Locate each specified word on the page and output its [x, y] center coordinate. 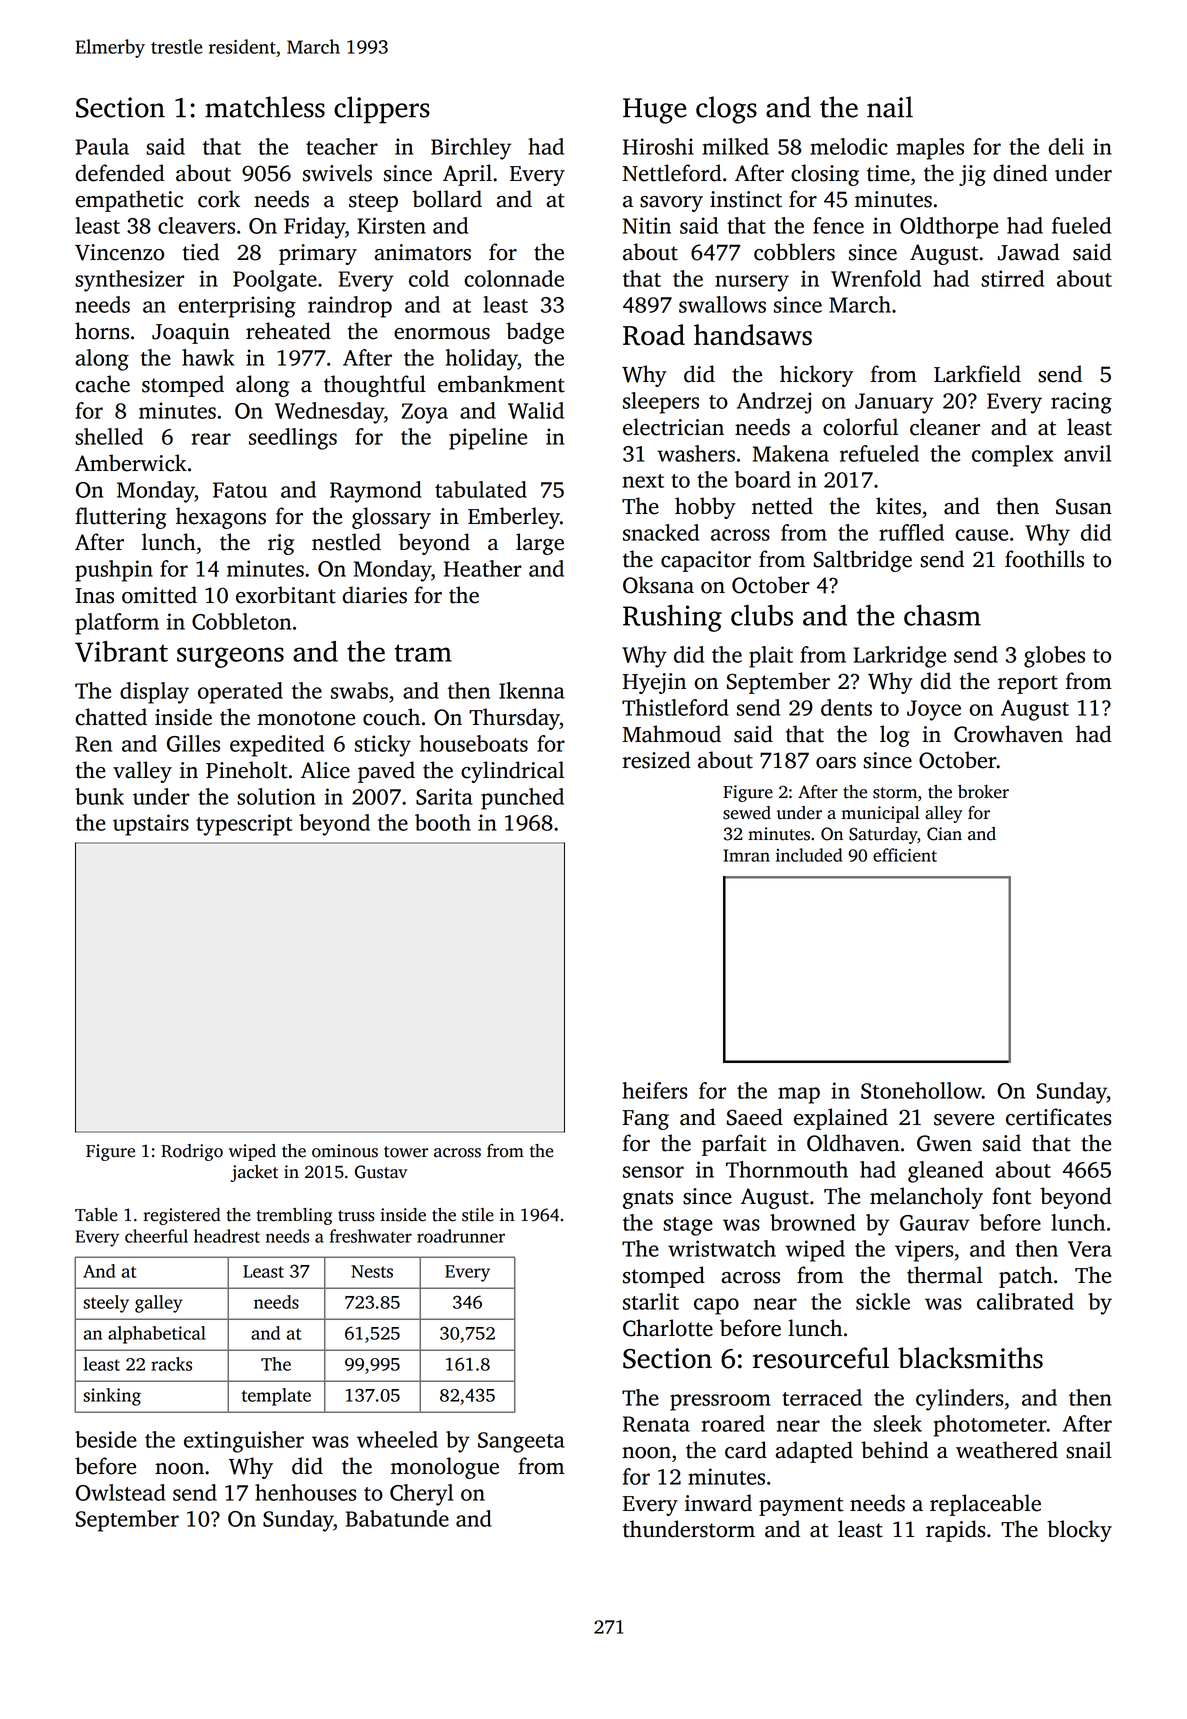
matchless [265, 107]
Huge [655, 111]
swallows [722, 304]
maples [930, 149]
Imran [747, 855]
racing [1081, 403]
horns [102, 331]
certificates [1059, 1117]
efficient [905, 855]
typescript [244, 825]
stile [478, 1215]
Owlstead [121, 1492]
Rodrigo [192, 1152]
